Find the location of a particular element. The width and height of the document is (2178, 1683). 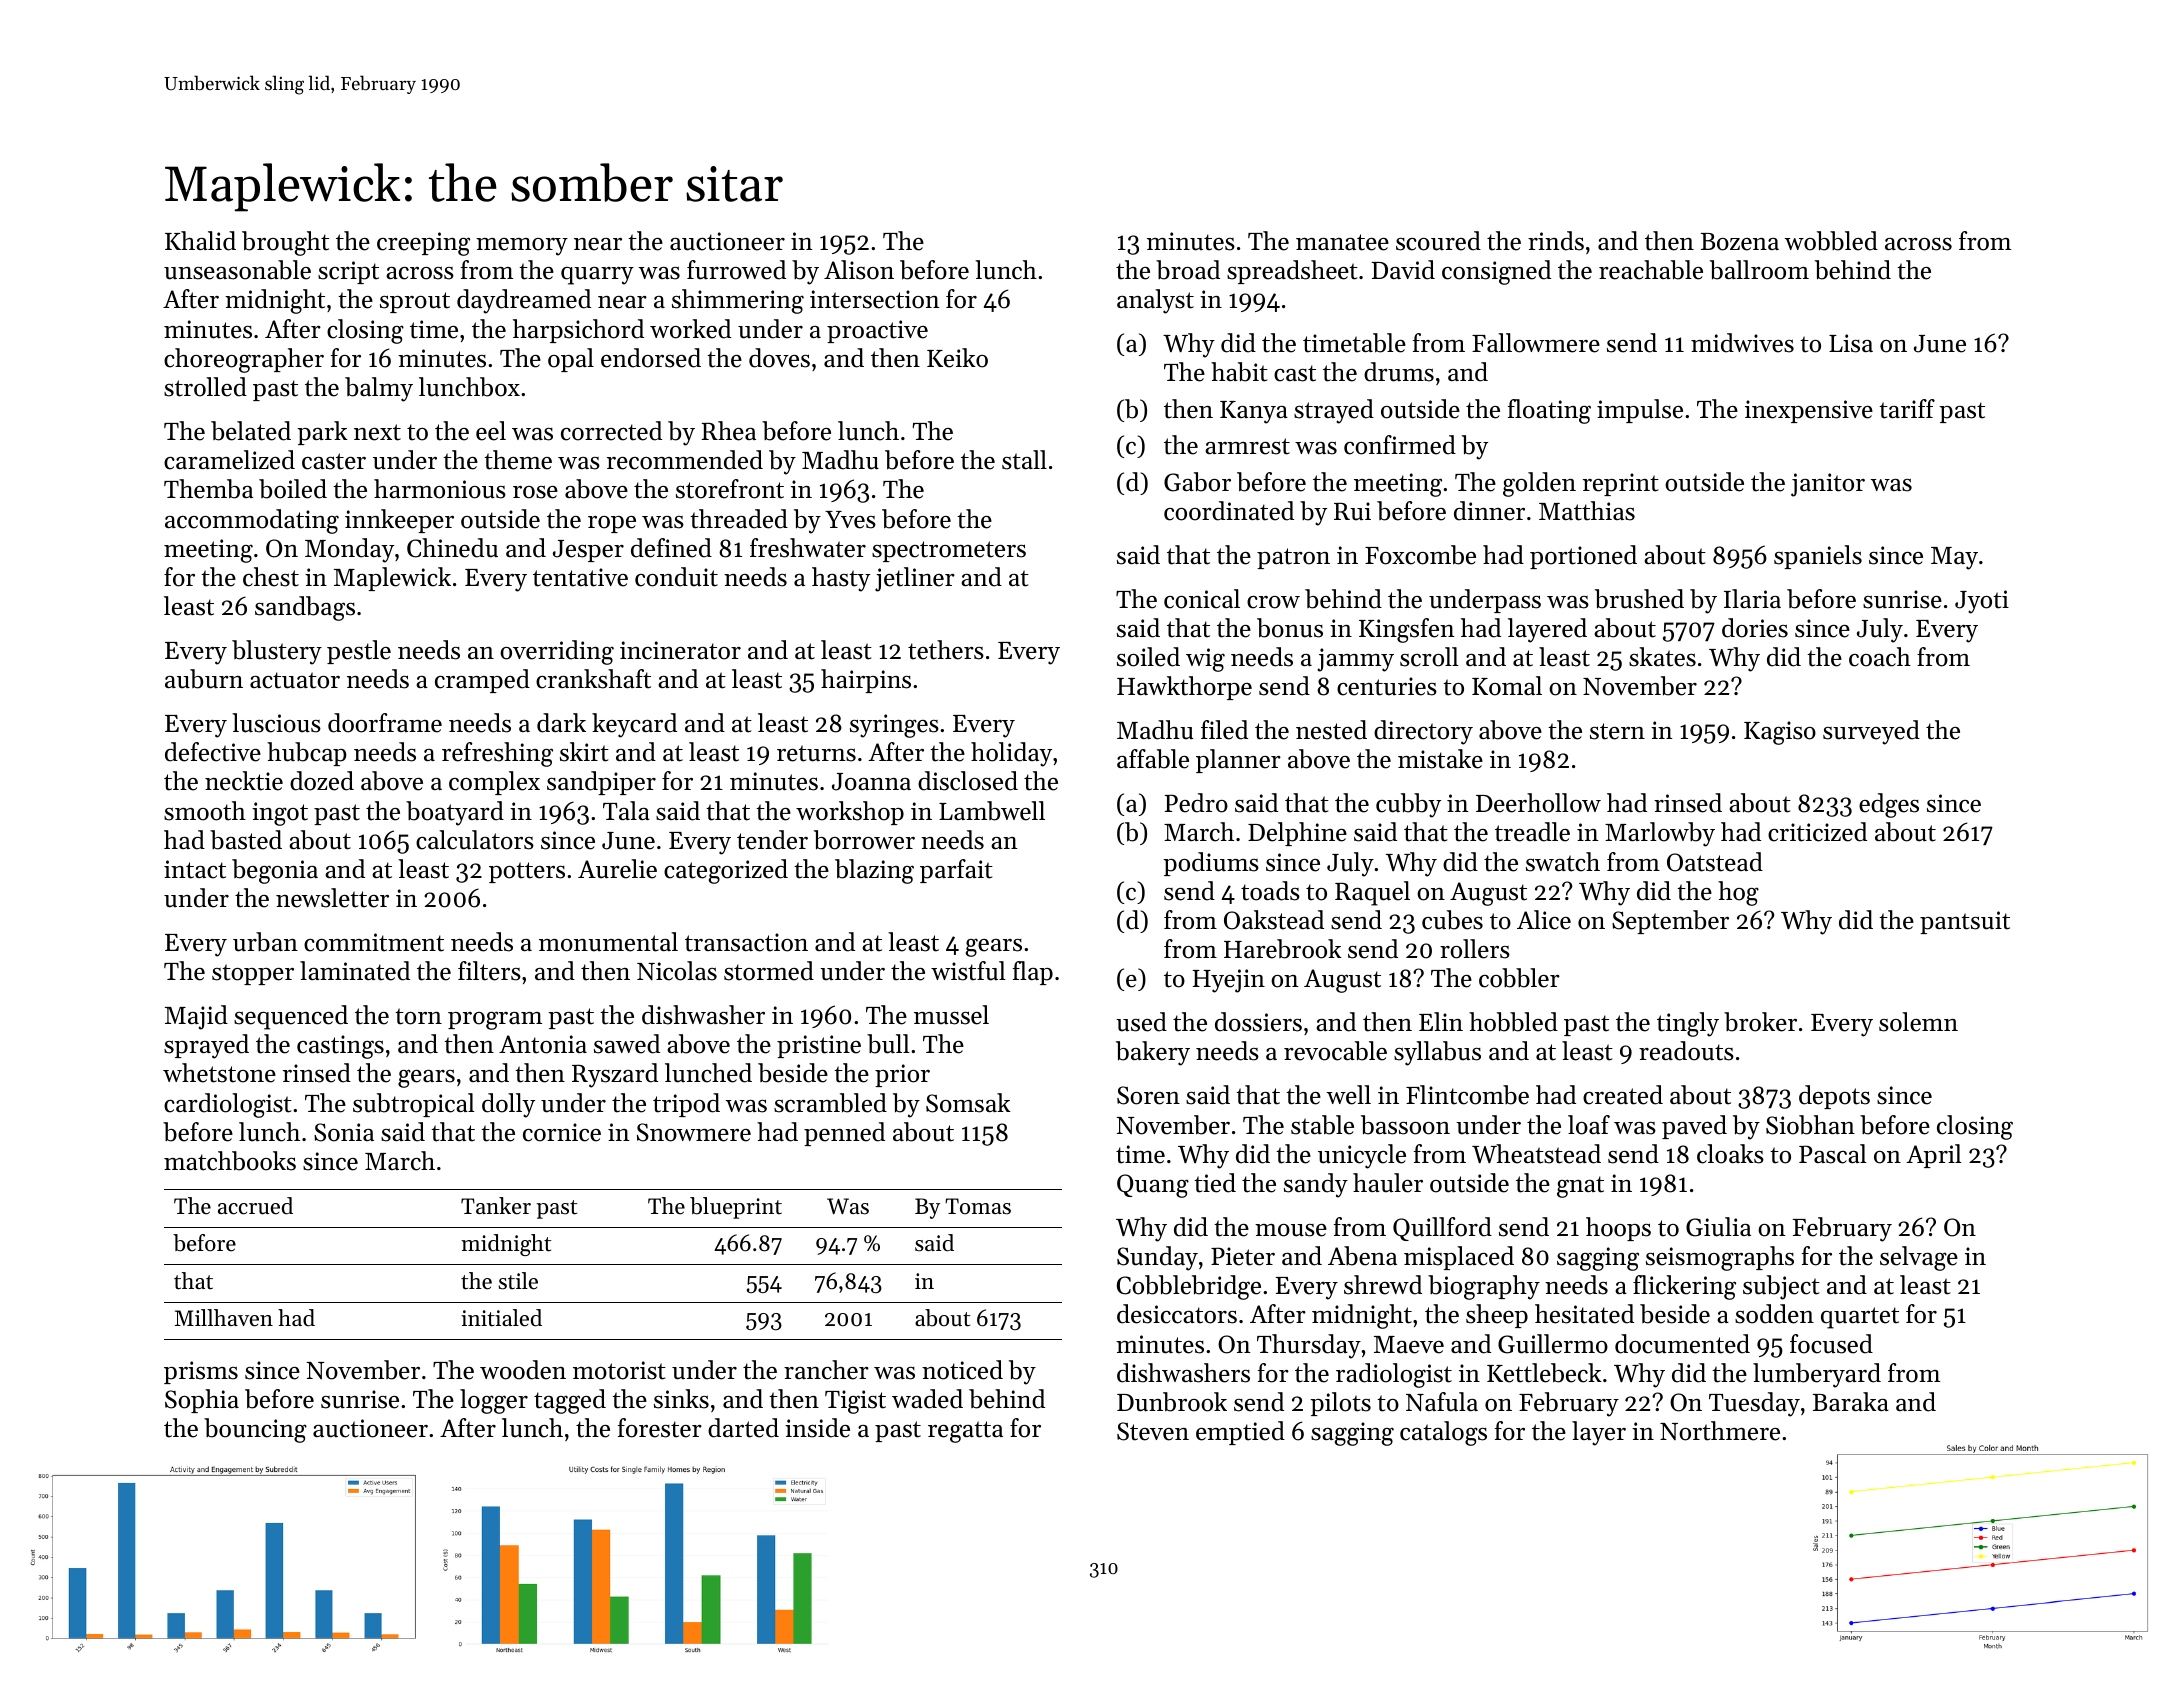

Keiko is located at coordinates (957, 358).
